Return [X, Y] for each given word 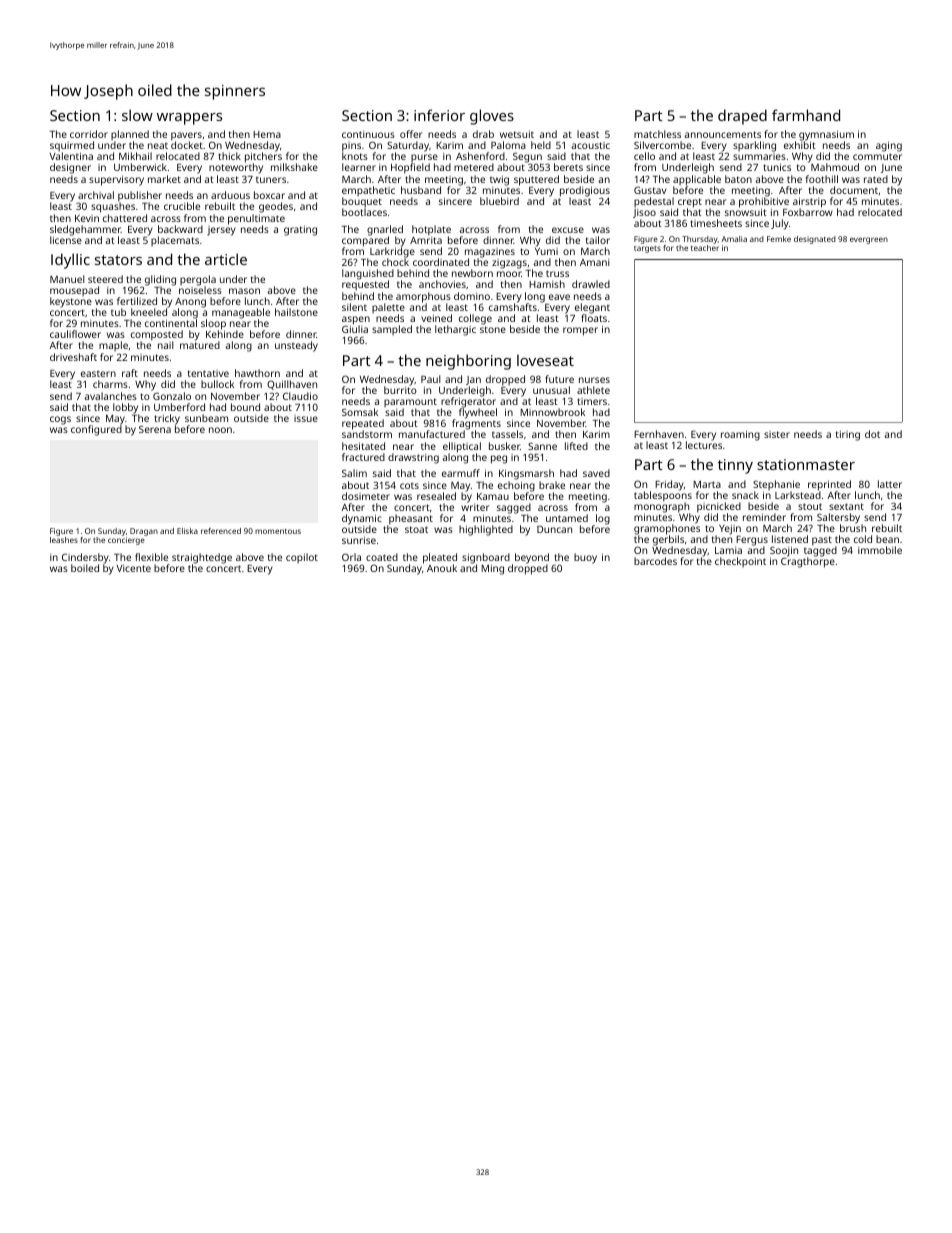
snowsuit [746, 212]
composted [157, 336]
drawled [591, 284]
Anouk [442, 568]
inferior [439, 115]
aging [889, 146]
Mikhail [135, 156]
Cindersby [85, 558]
